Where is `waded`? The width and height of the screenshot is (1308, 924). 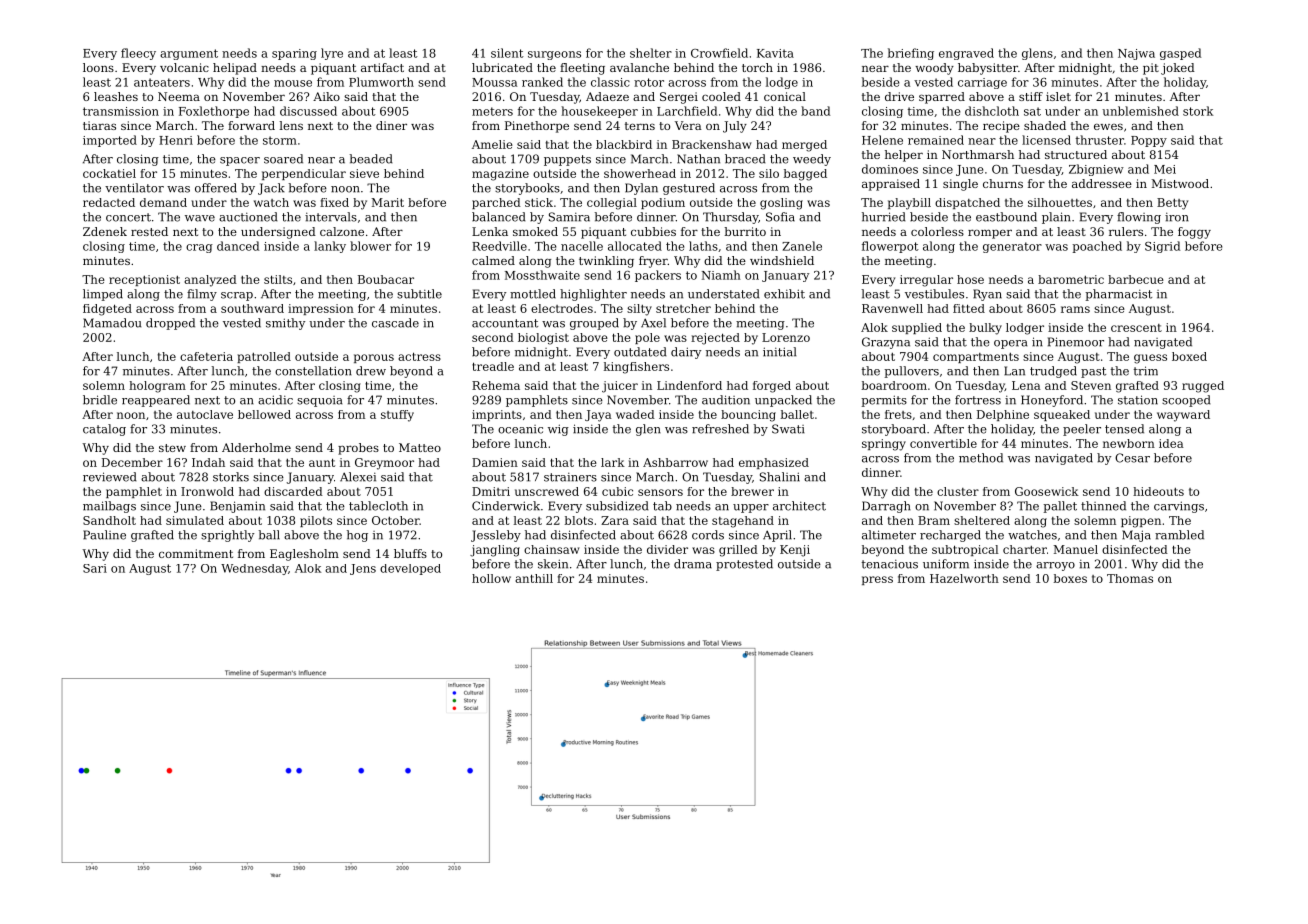 waded is located at coordinates (635, 414).
